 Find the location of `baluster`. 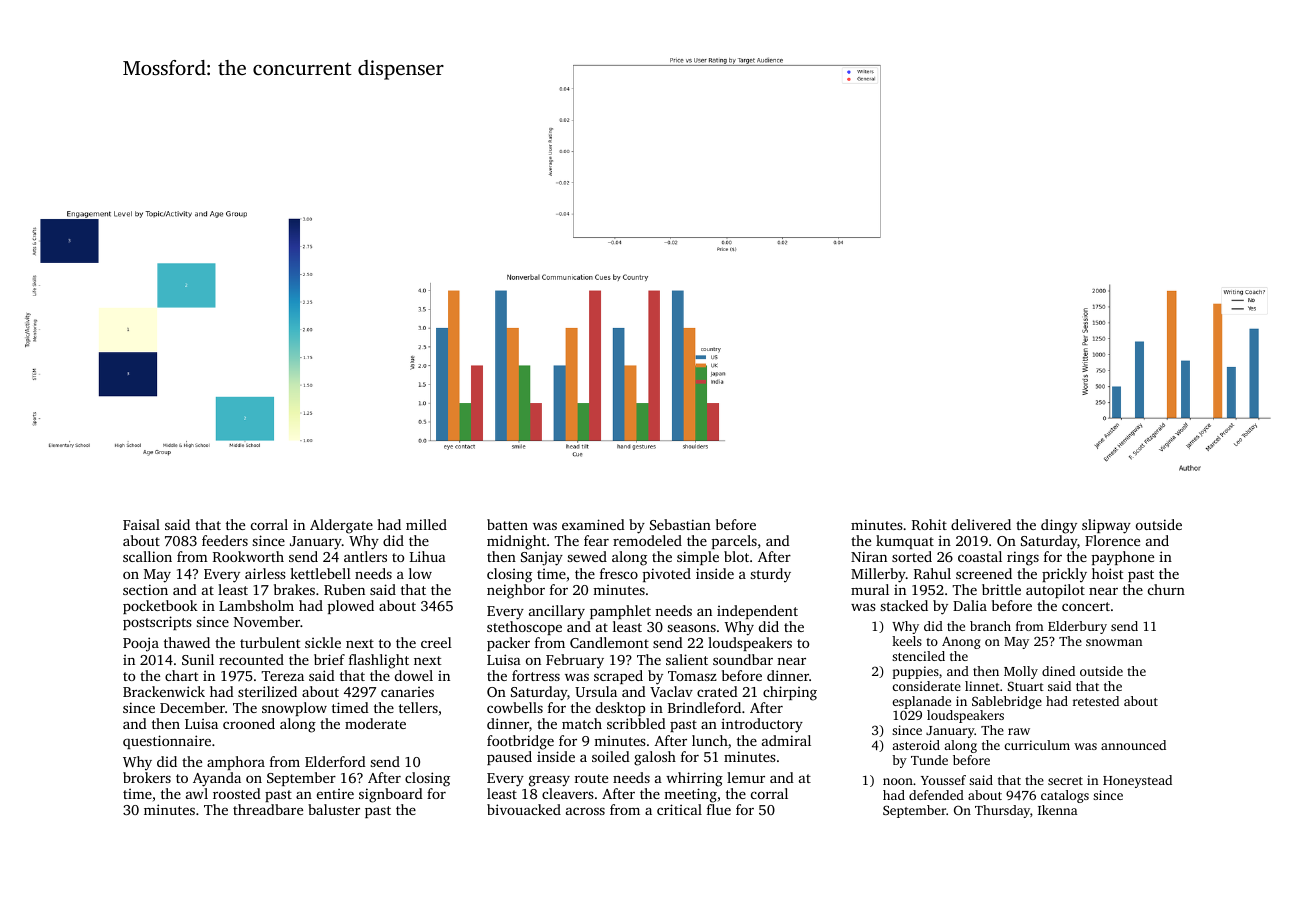

baluster is located at coordinates (334, 809).
